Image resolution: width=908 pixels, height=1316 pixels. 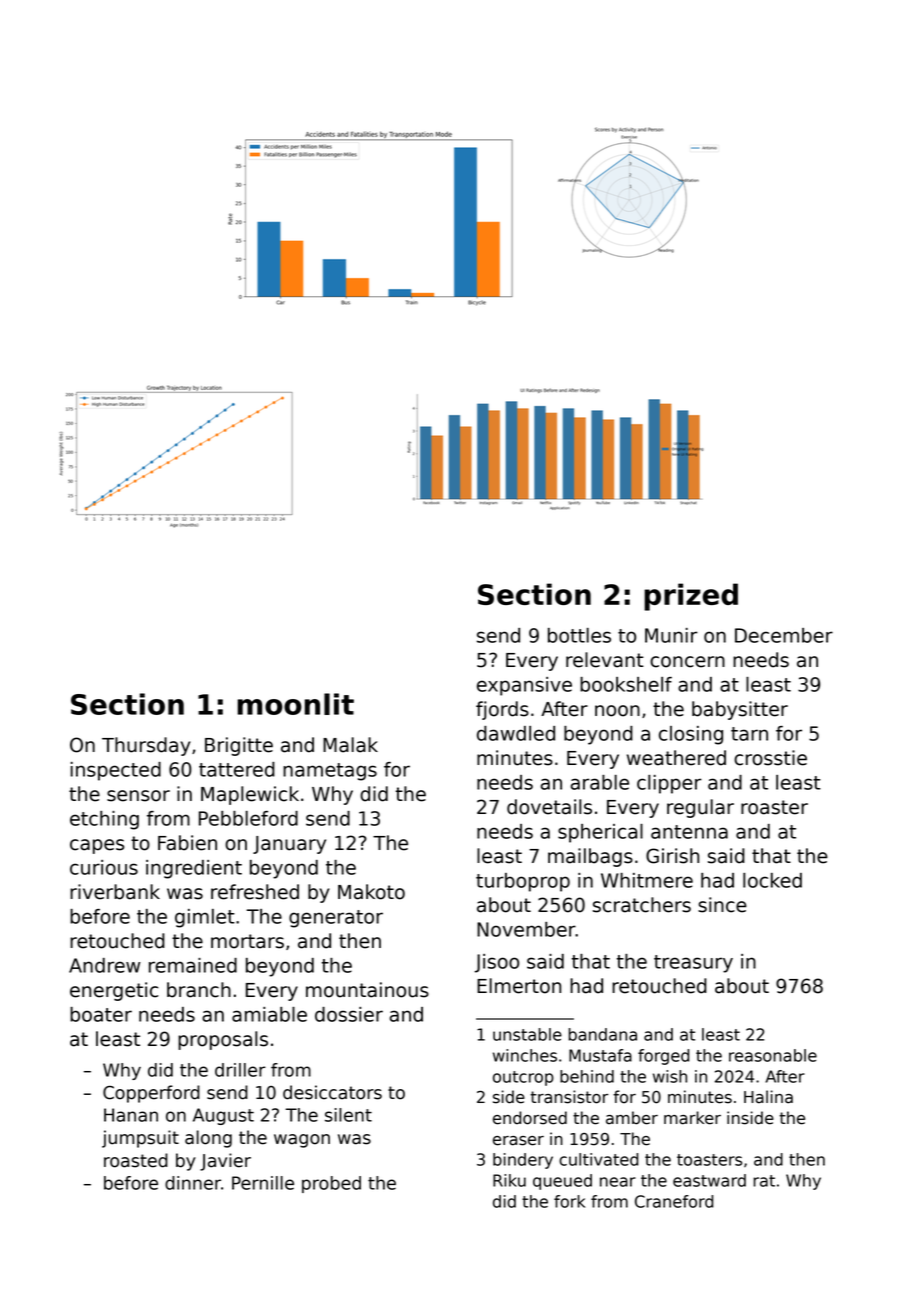 I want to click on crosstie, so click(x=770, y=758).
